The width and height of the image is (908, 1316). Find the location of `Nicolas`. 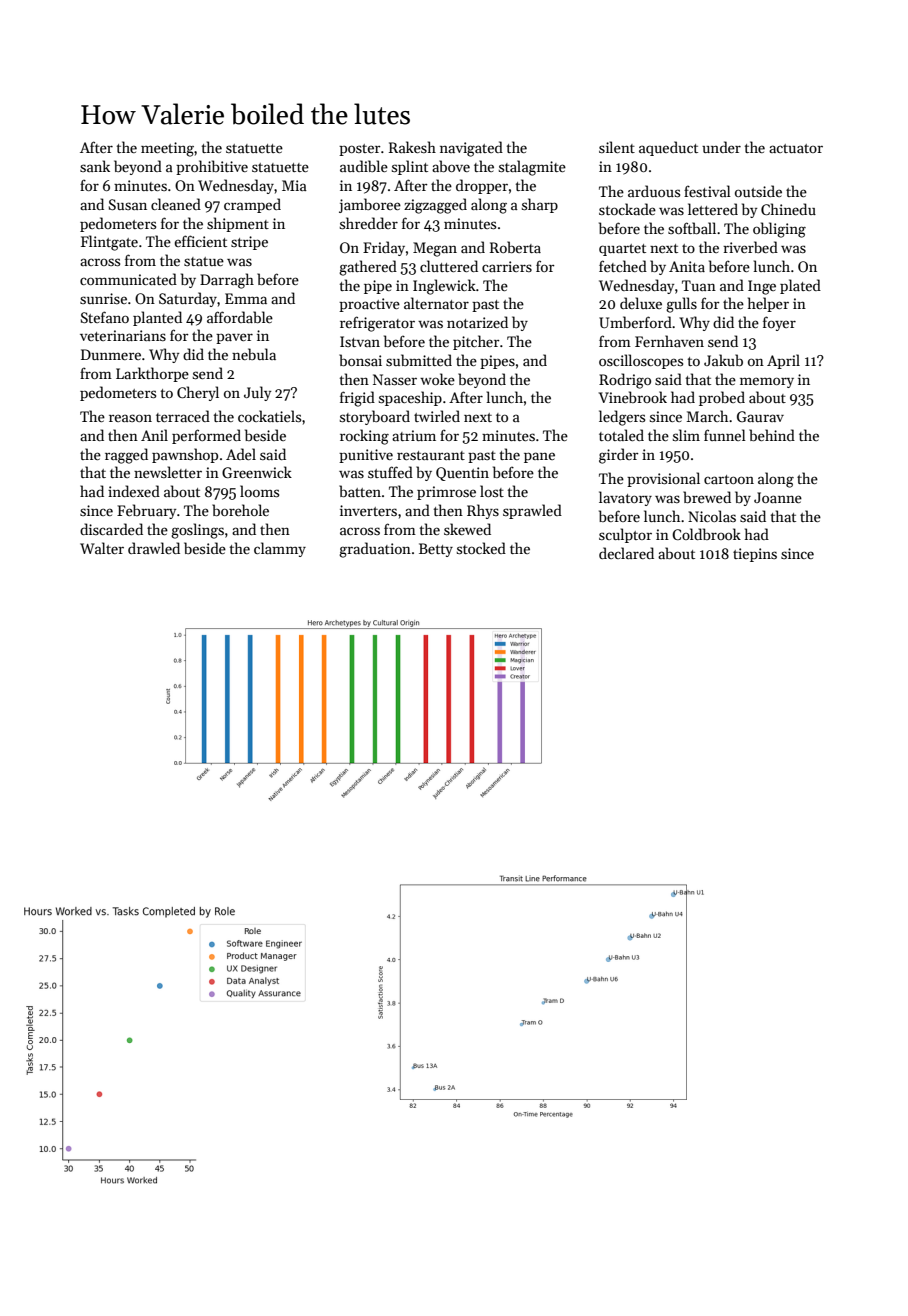

Nicolas is located at coordinates (712, 516).
